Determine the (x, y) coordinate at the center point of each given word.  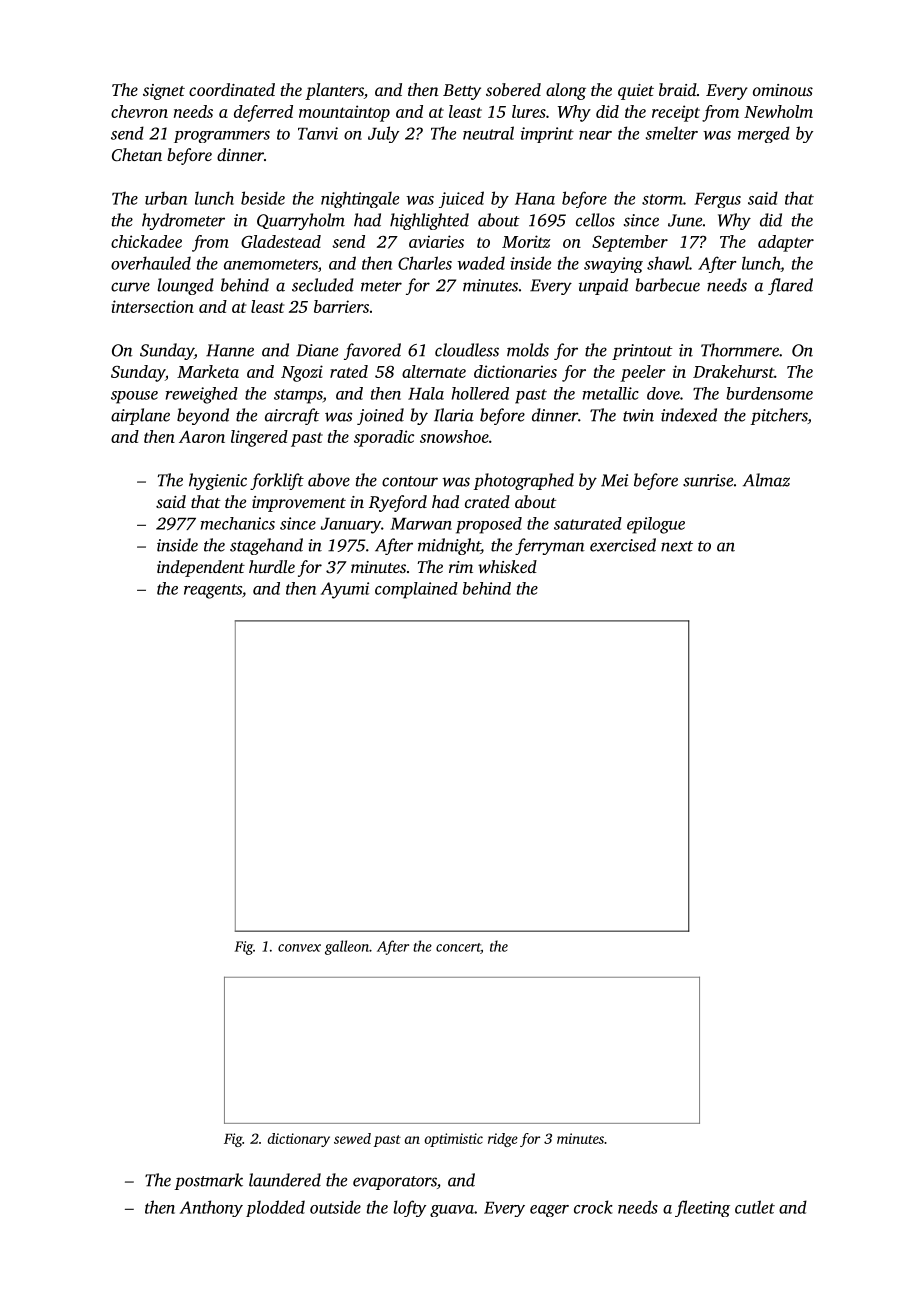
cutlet (755, 1207)
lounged (186, 286)
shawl (668, 263)
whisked (507, 566)
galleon (347, 947)
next (677, 546)
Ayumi (345, 590)
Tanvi (318, 133)
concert (458, 948)
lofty (409, 1208)
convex (299, 948)
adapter (786, 243)
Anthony (211, 1208)
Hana (535, 199)
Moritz (526, 241)
